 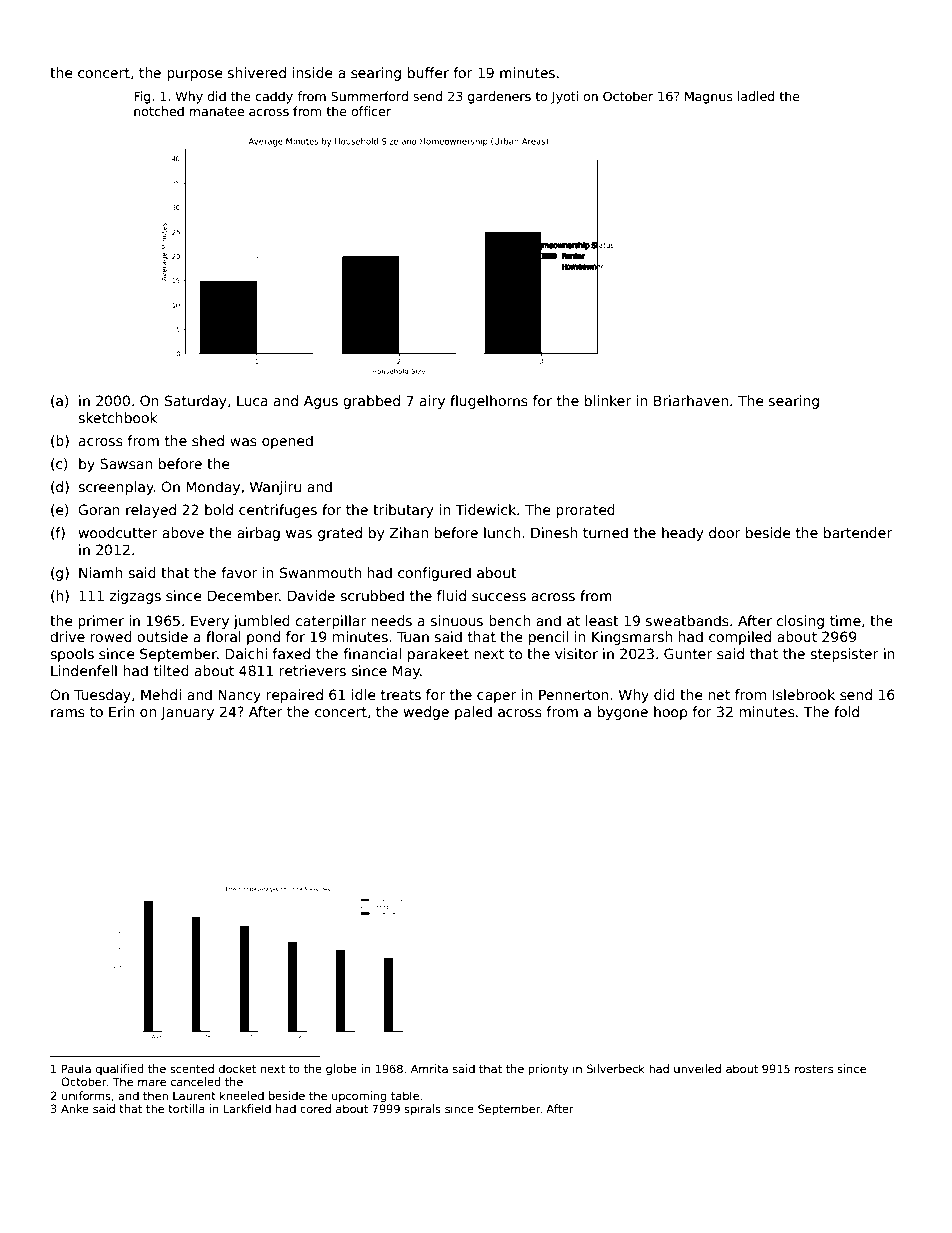 What do you see at coordinates (804, 694) in the screenshot?
I see `Islebrook` at bounding box center [804, 694].
